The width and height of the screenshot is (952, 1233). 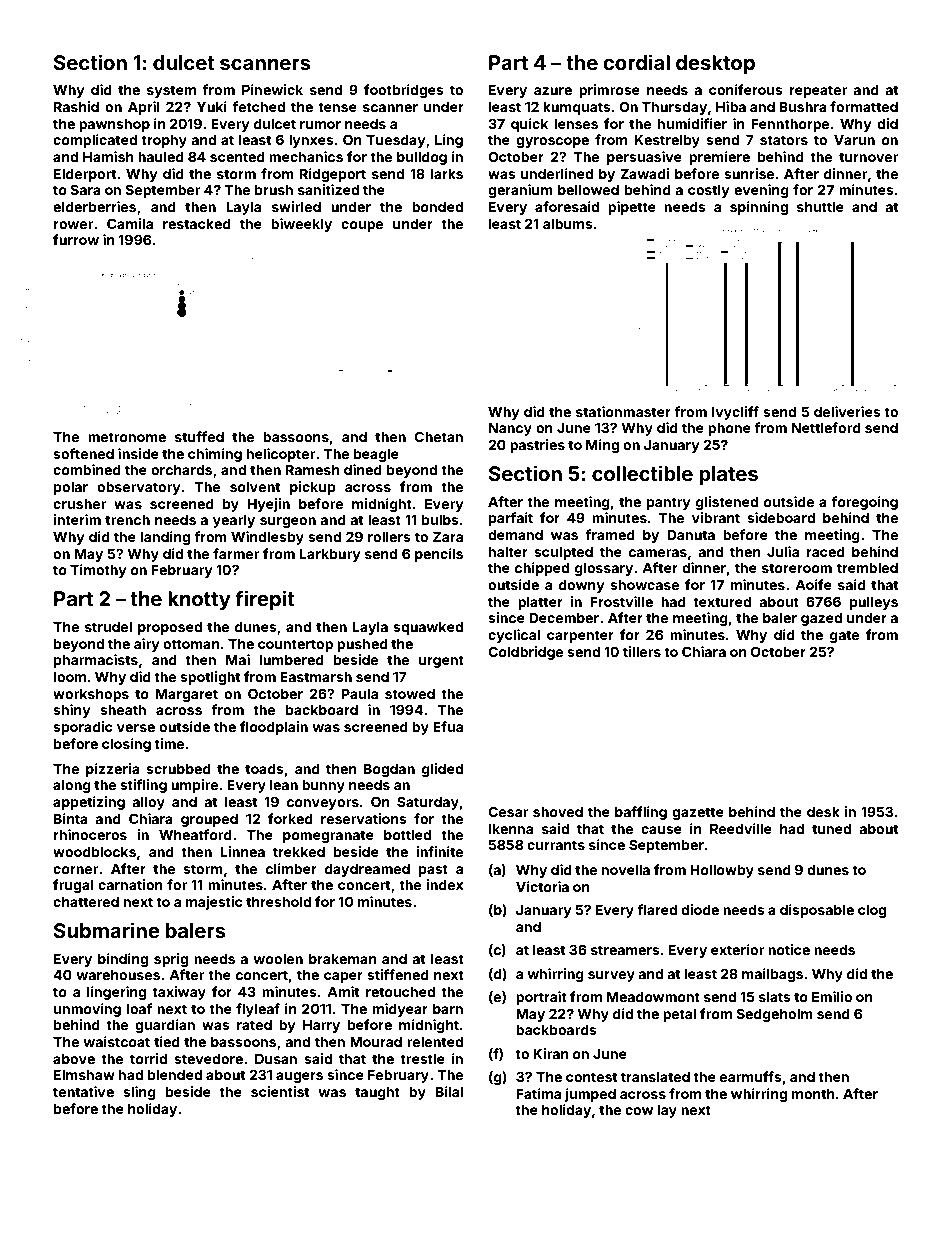 What do you see at coordinates (72, 711) in the screenshot?
I see `shiny` at bounding box center [72, 711].
